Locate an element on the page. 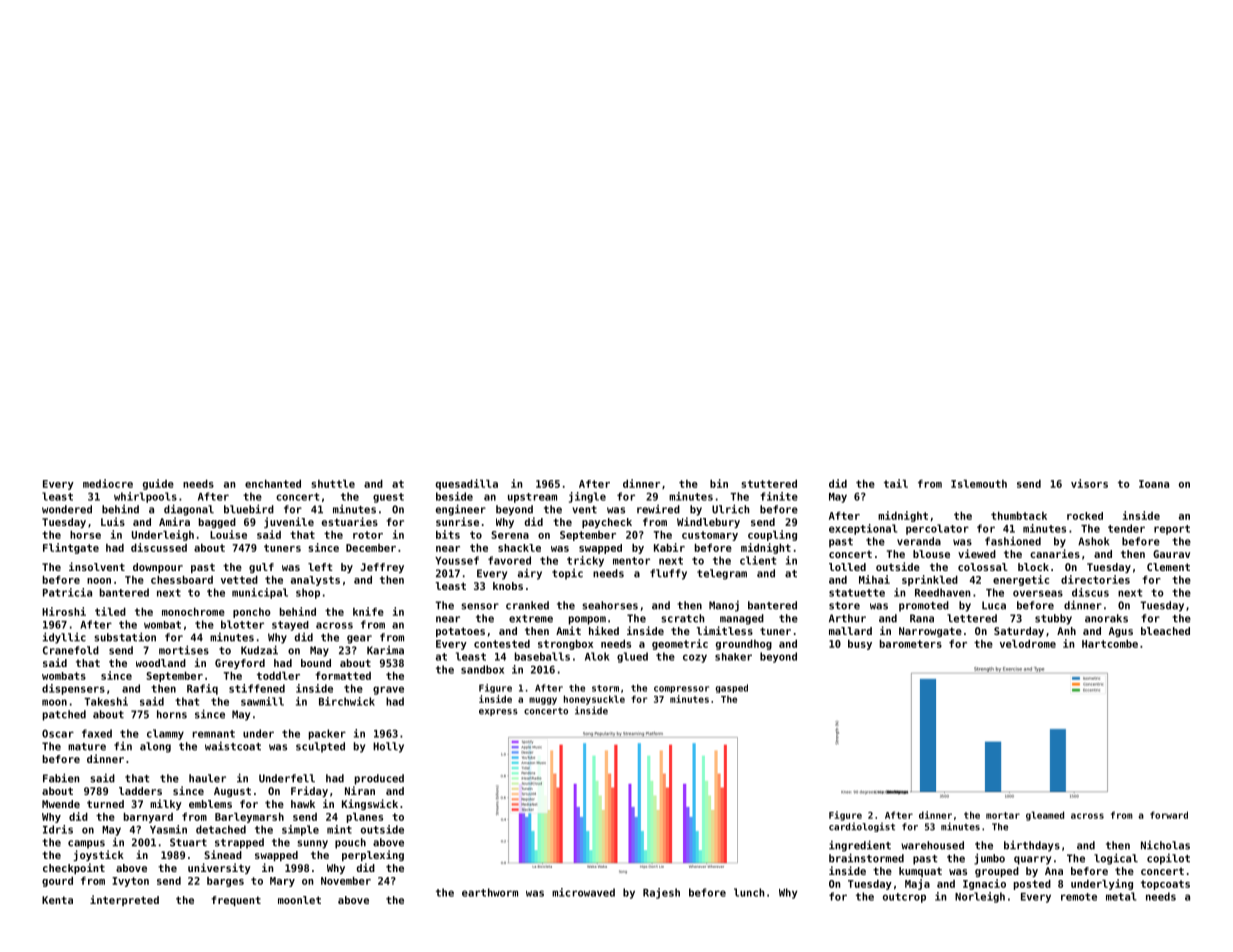  mediocre is located at coordinates (108, 483).
